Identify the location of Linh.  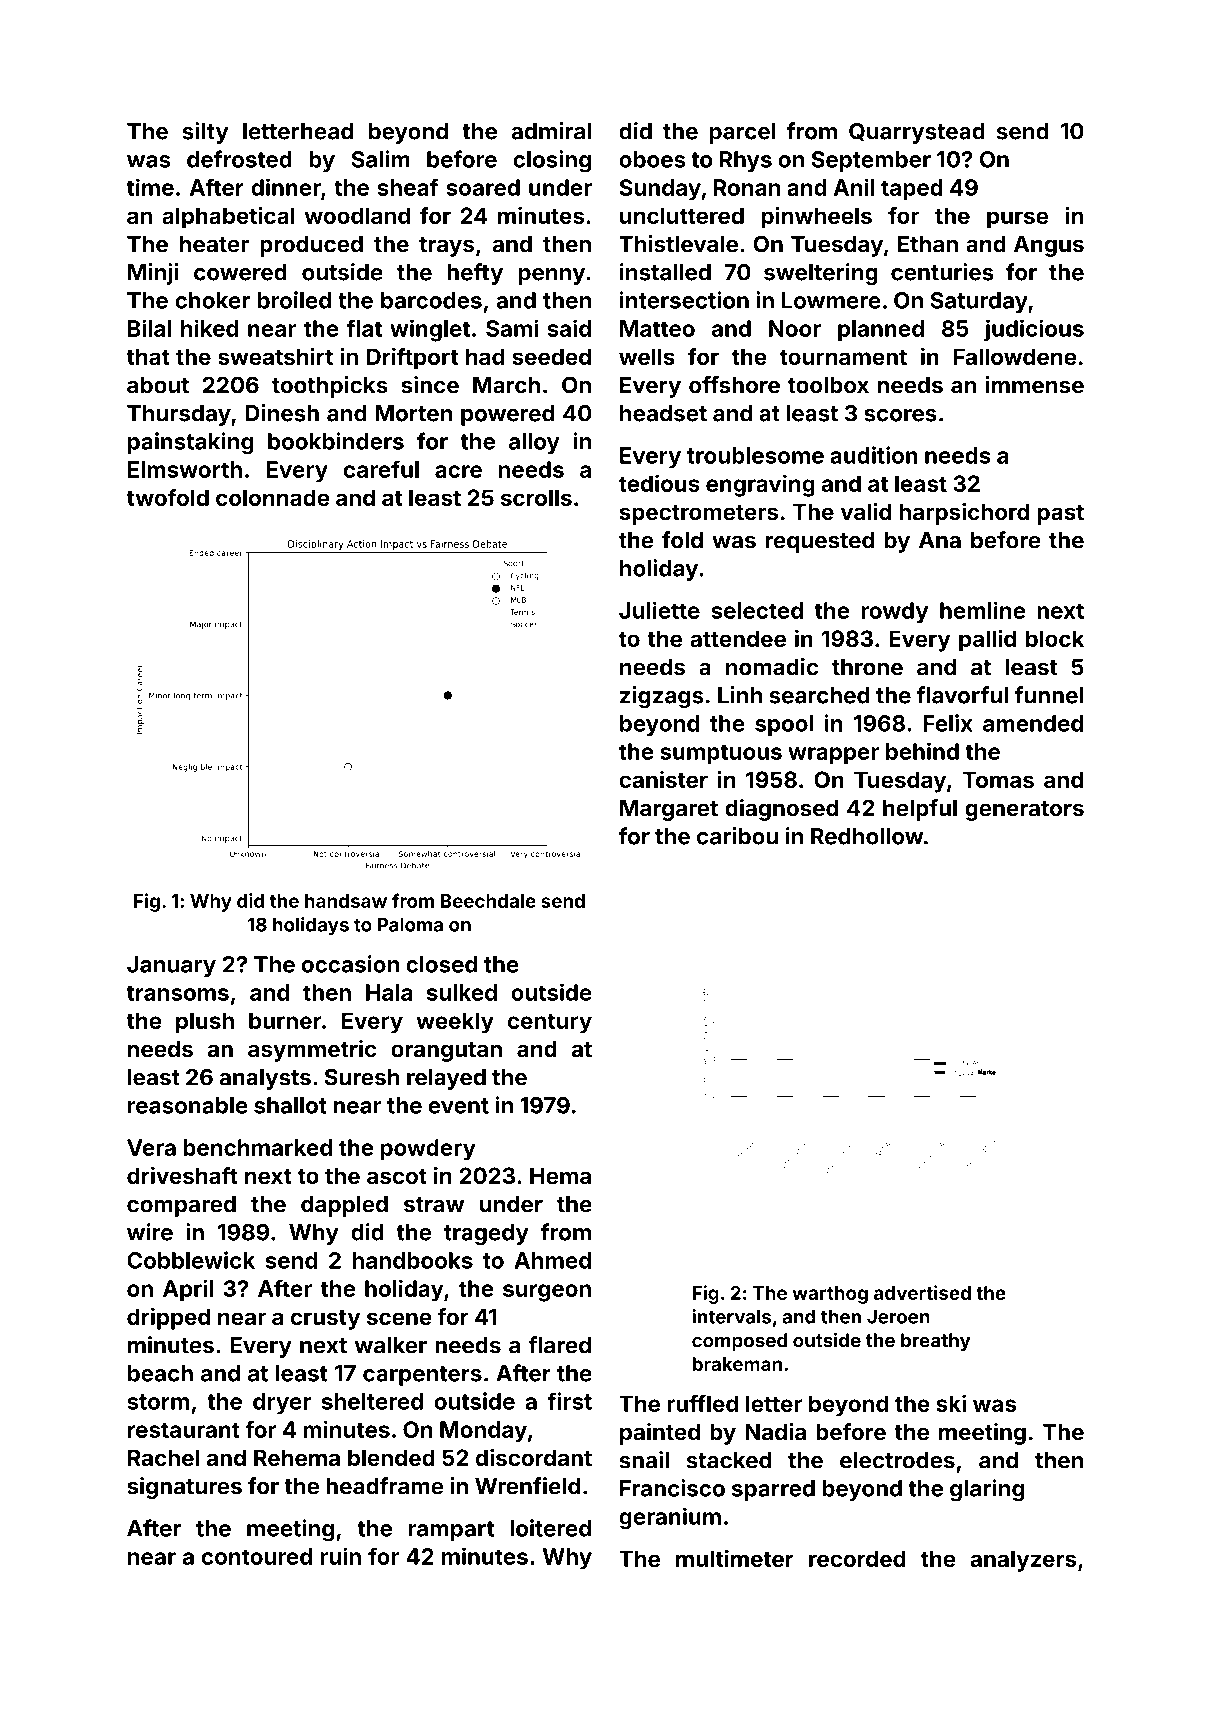
(740, 695).
